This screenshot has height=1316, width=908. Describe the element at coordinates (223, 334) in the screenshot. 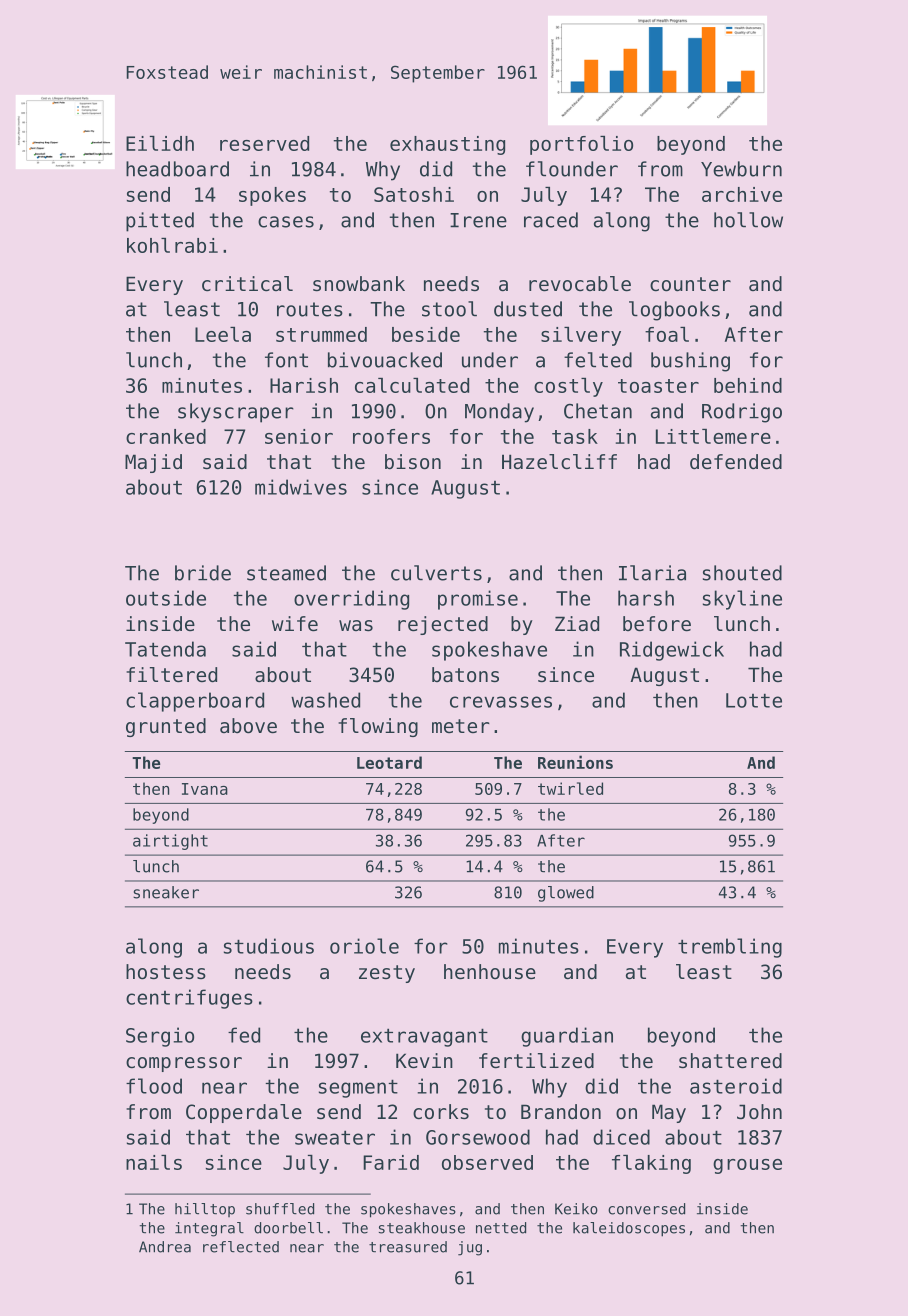

I see `Leela` at that location.
